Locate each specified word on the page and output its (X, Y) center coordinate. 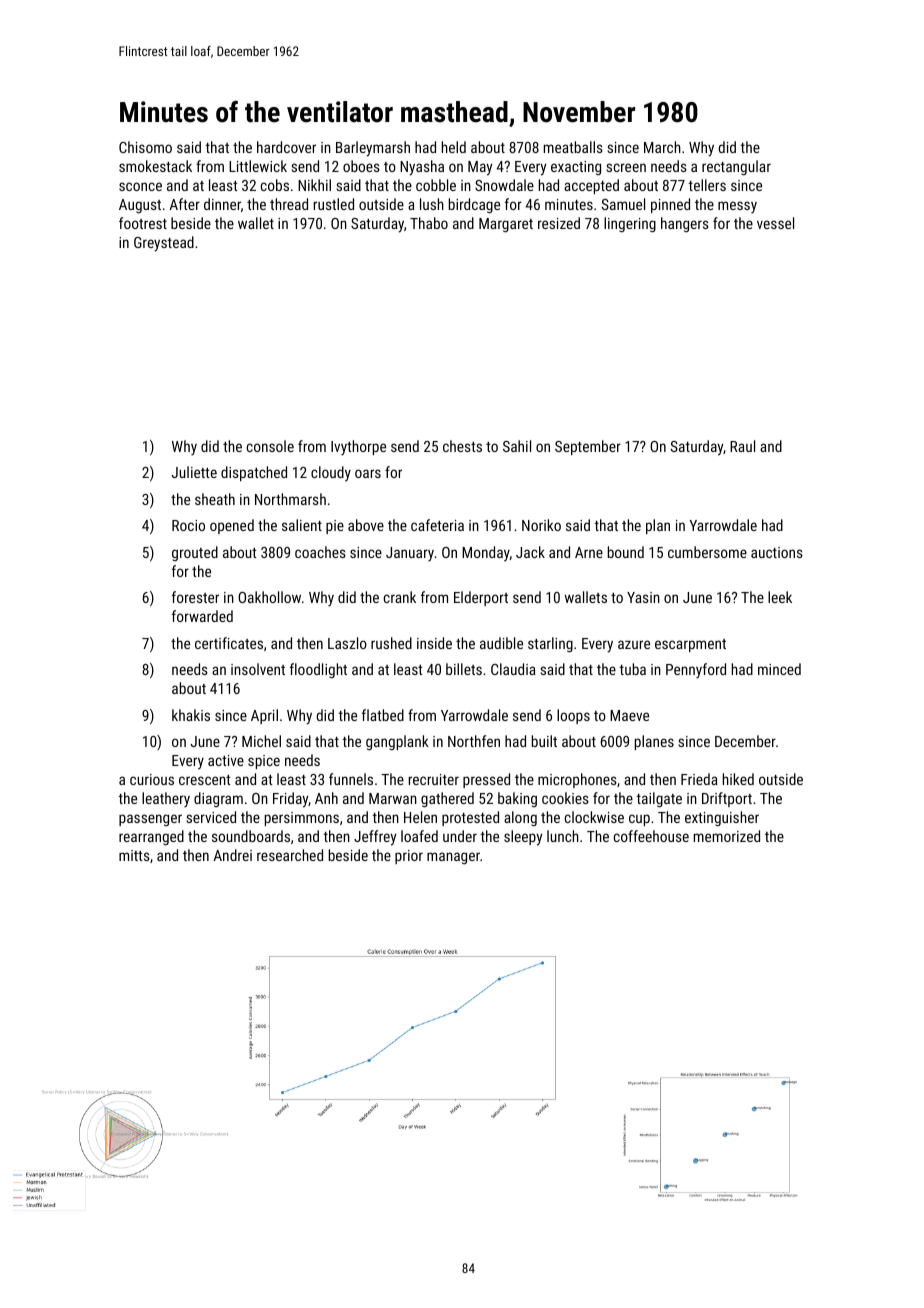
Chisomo (145, 147)
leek (780, 597)
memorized (727, 836)
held (454, 147)
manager (453, 858)
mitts (134, 855)
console (270, 446)
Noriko (541, 525)
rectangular (736, 167)
